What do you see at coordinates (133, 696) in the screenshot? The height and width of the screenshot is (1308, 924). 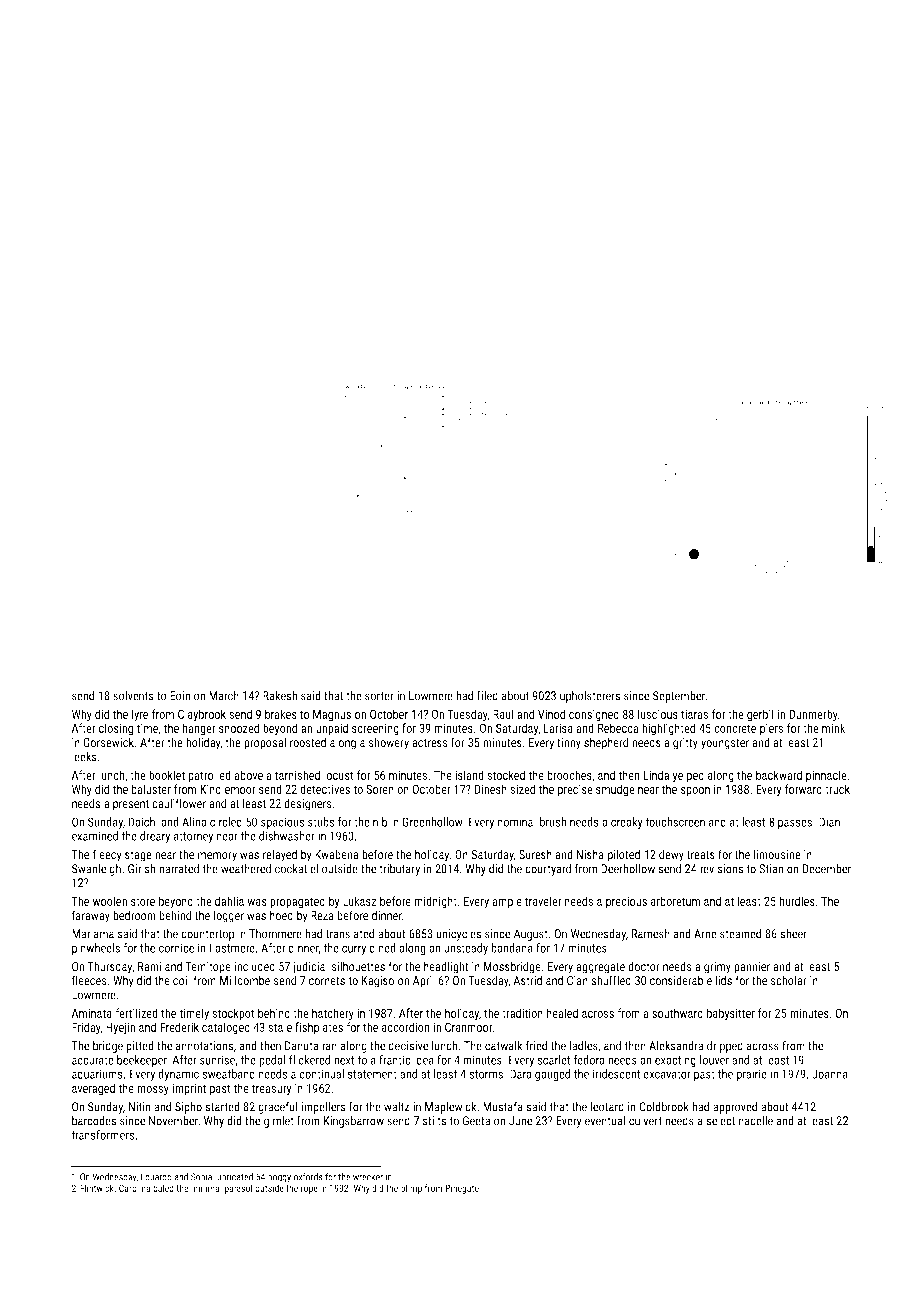 I see `solvents` at bounding box center [133, 696].
